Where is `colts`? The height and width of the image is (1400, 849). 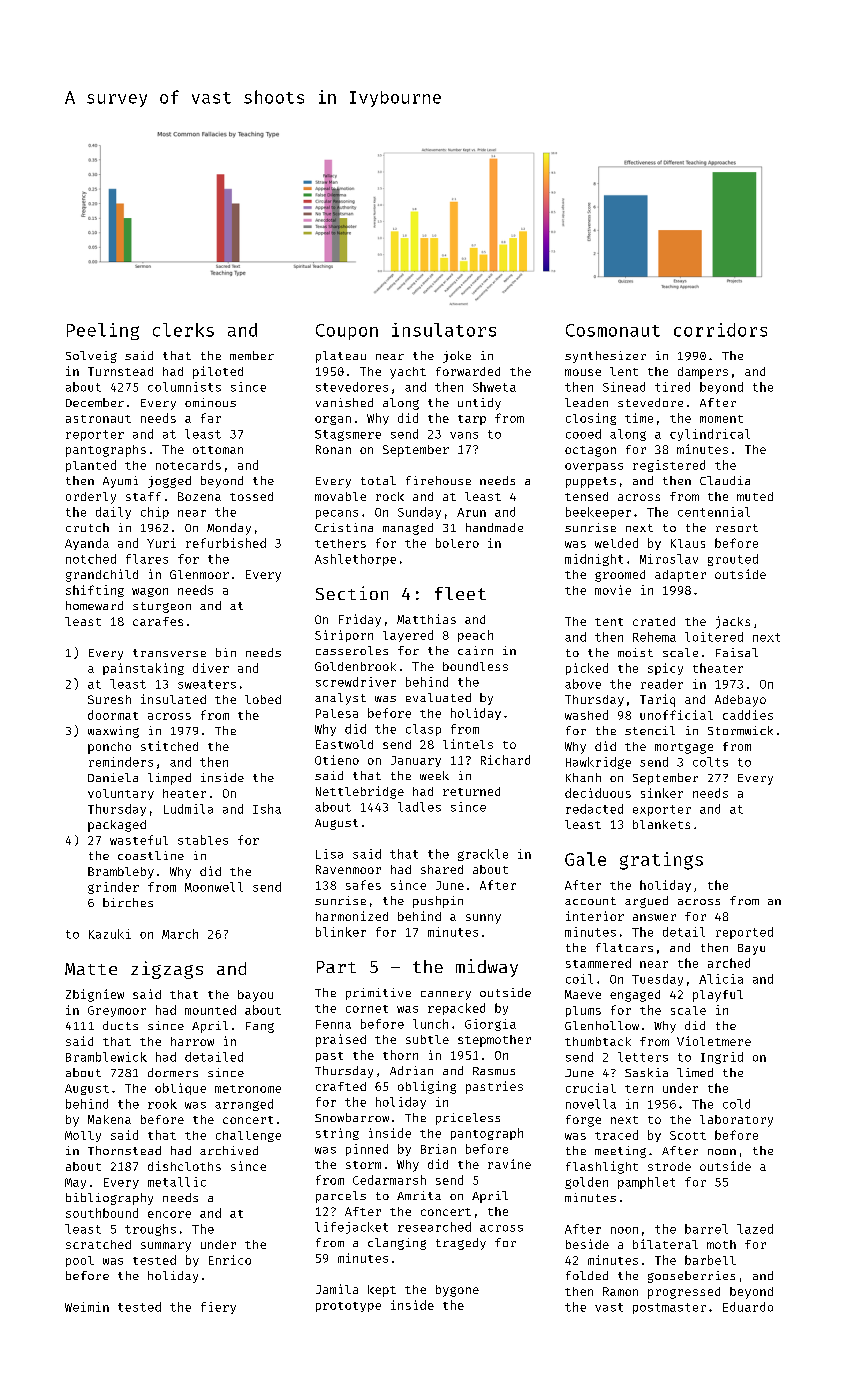
colts is located at coordinates (710, 762).
